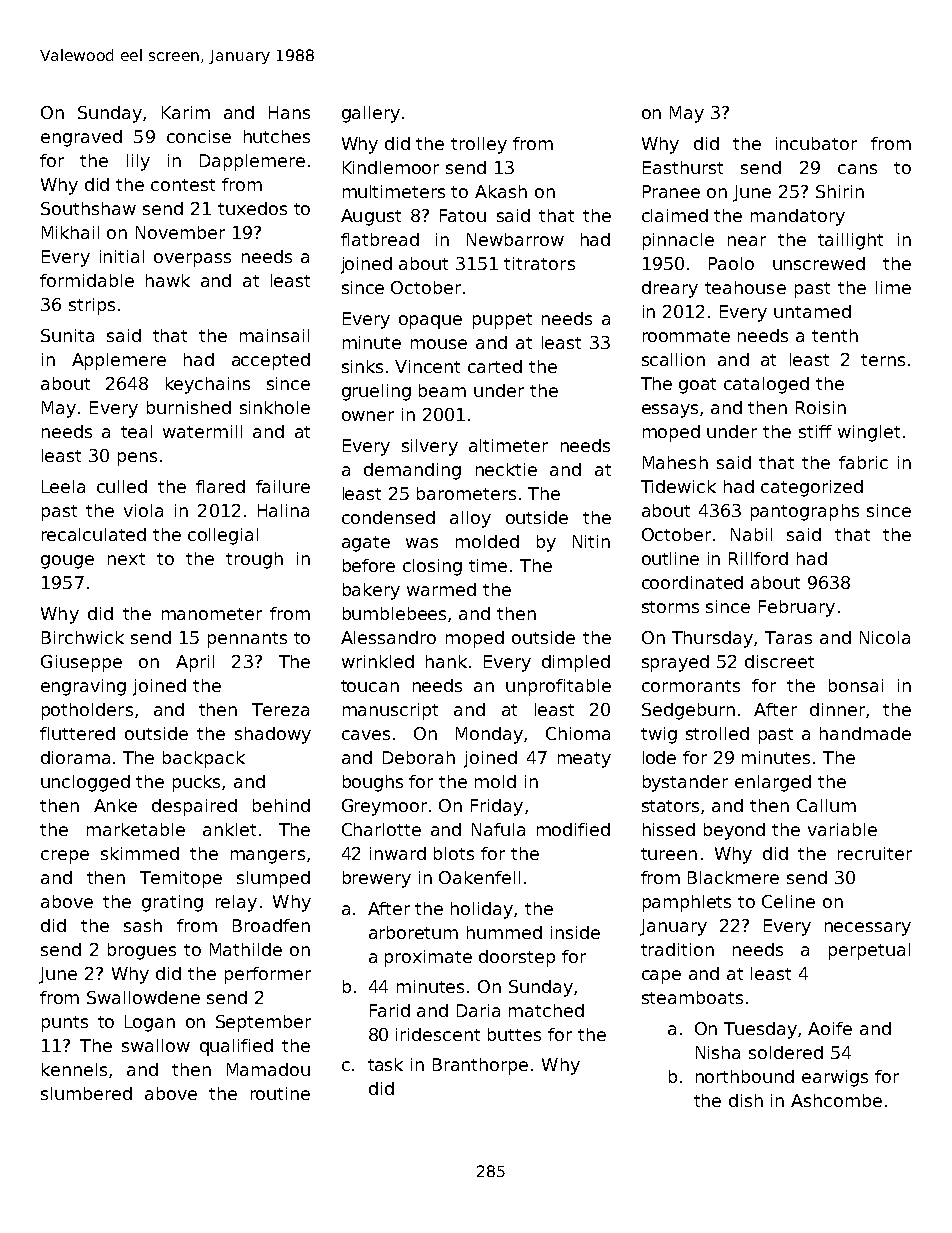 This document has height=1233, width=952. I want to click on closing, so click(432, 567).
